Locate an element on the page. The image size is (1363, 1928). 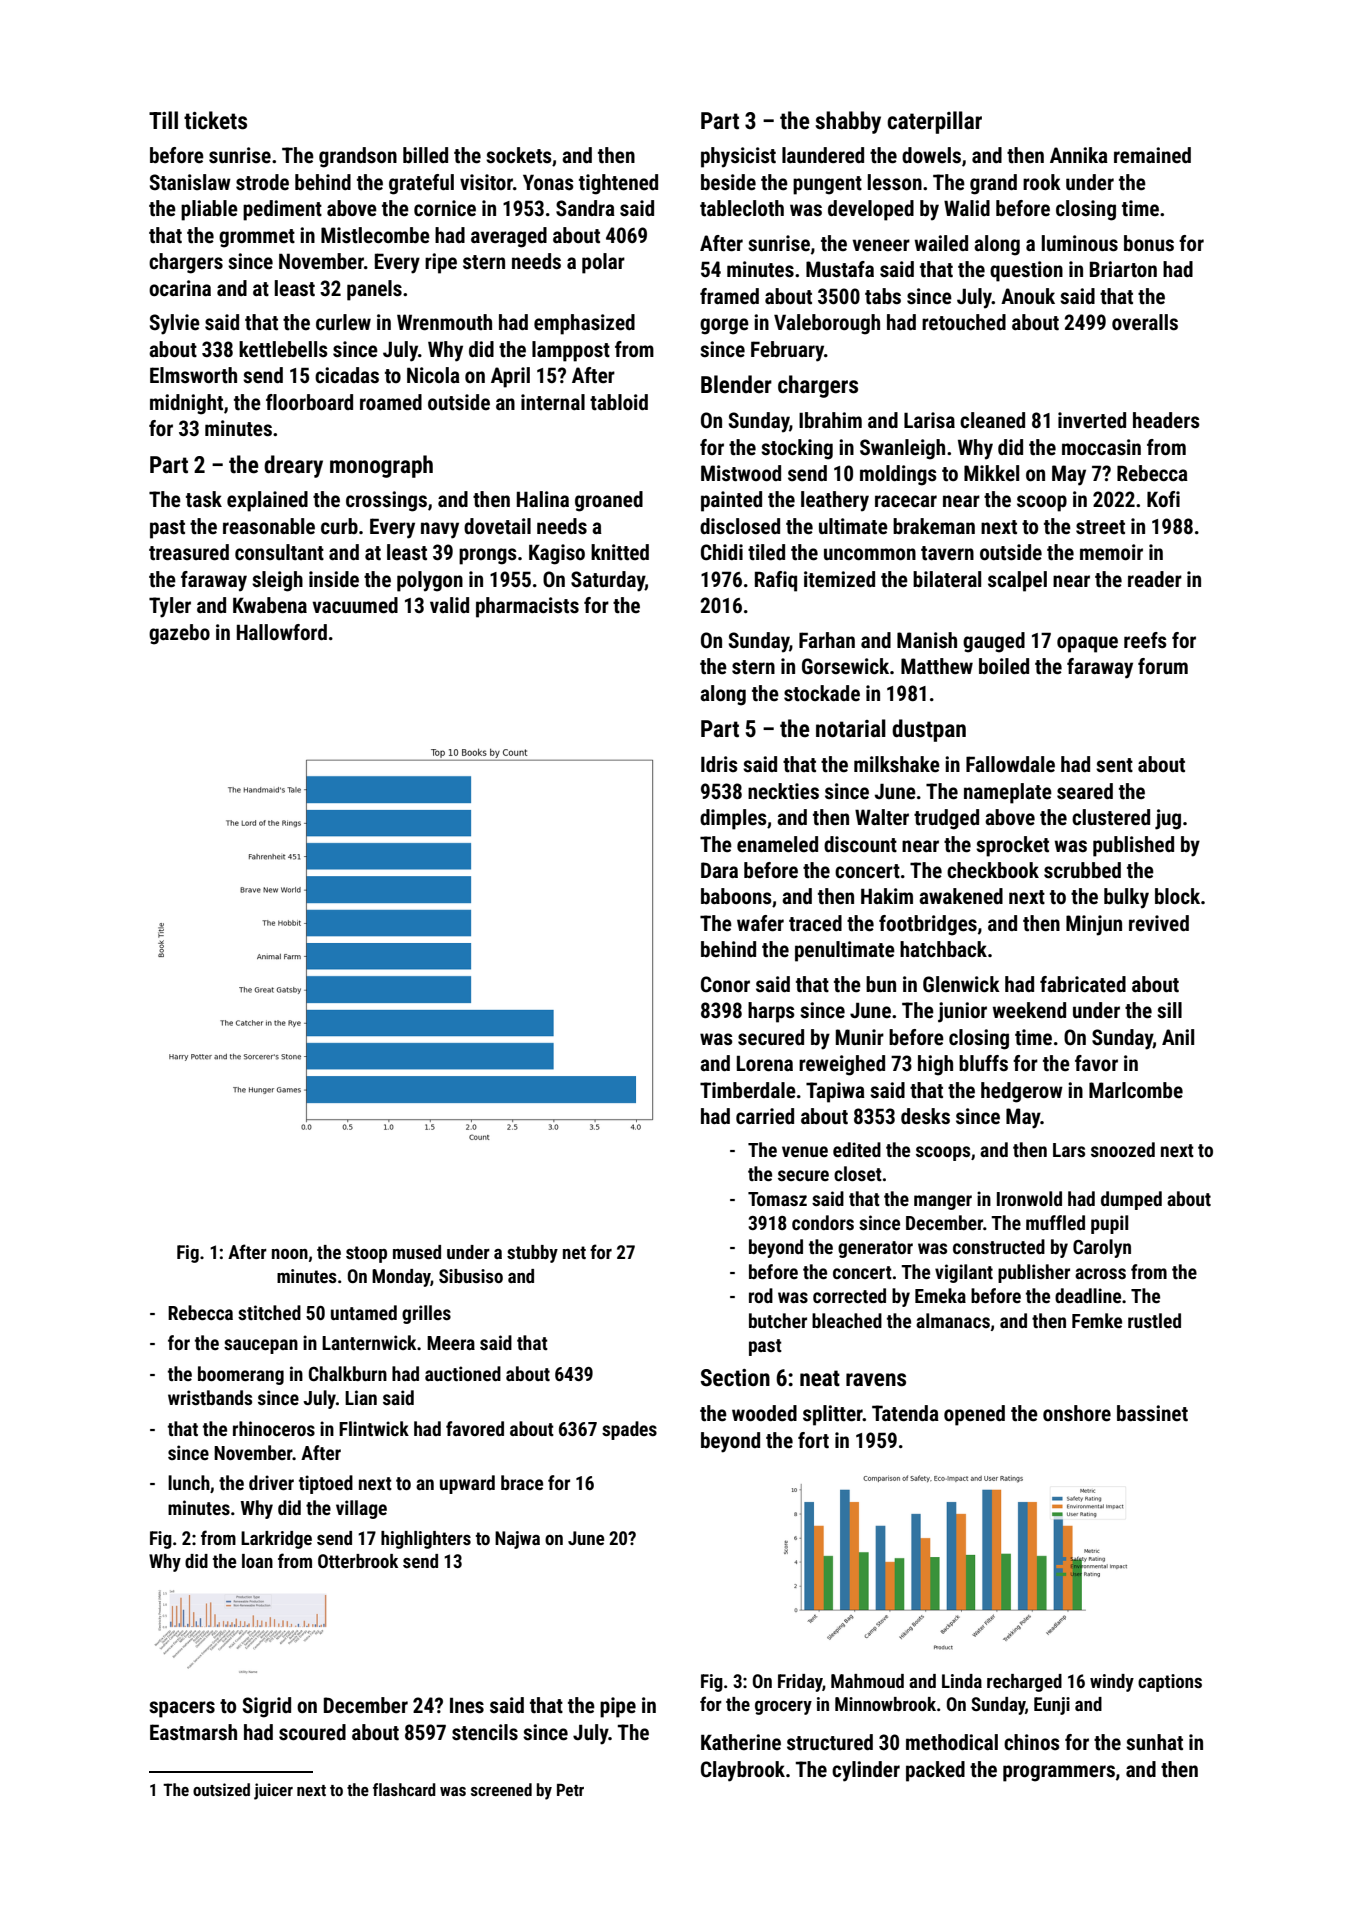
mused is located at coordinates (417, 1252).
